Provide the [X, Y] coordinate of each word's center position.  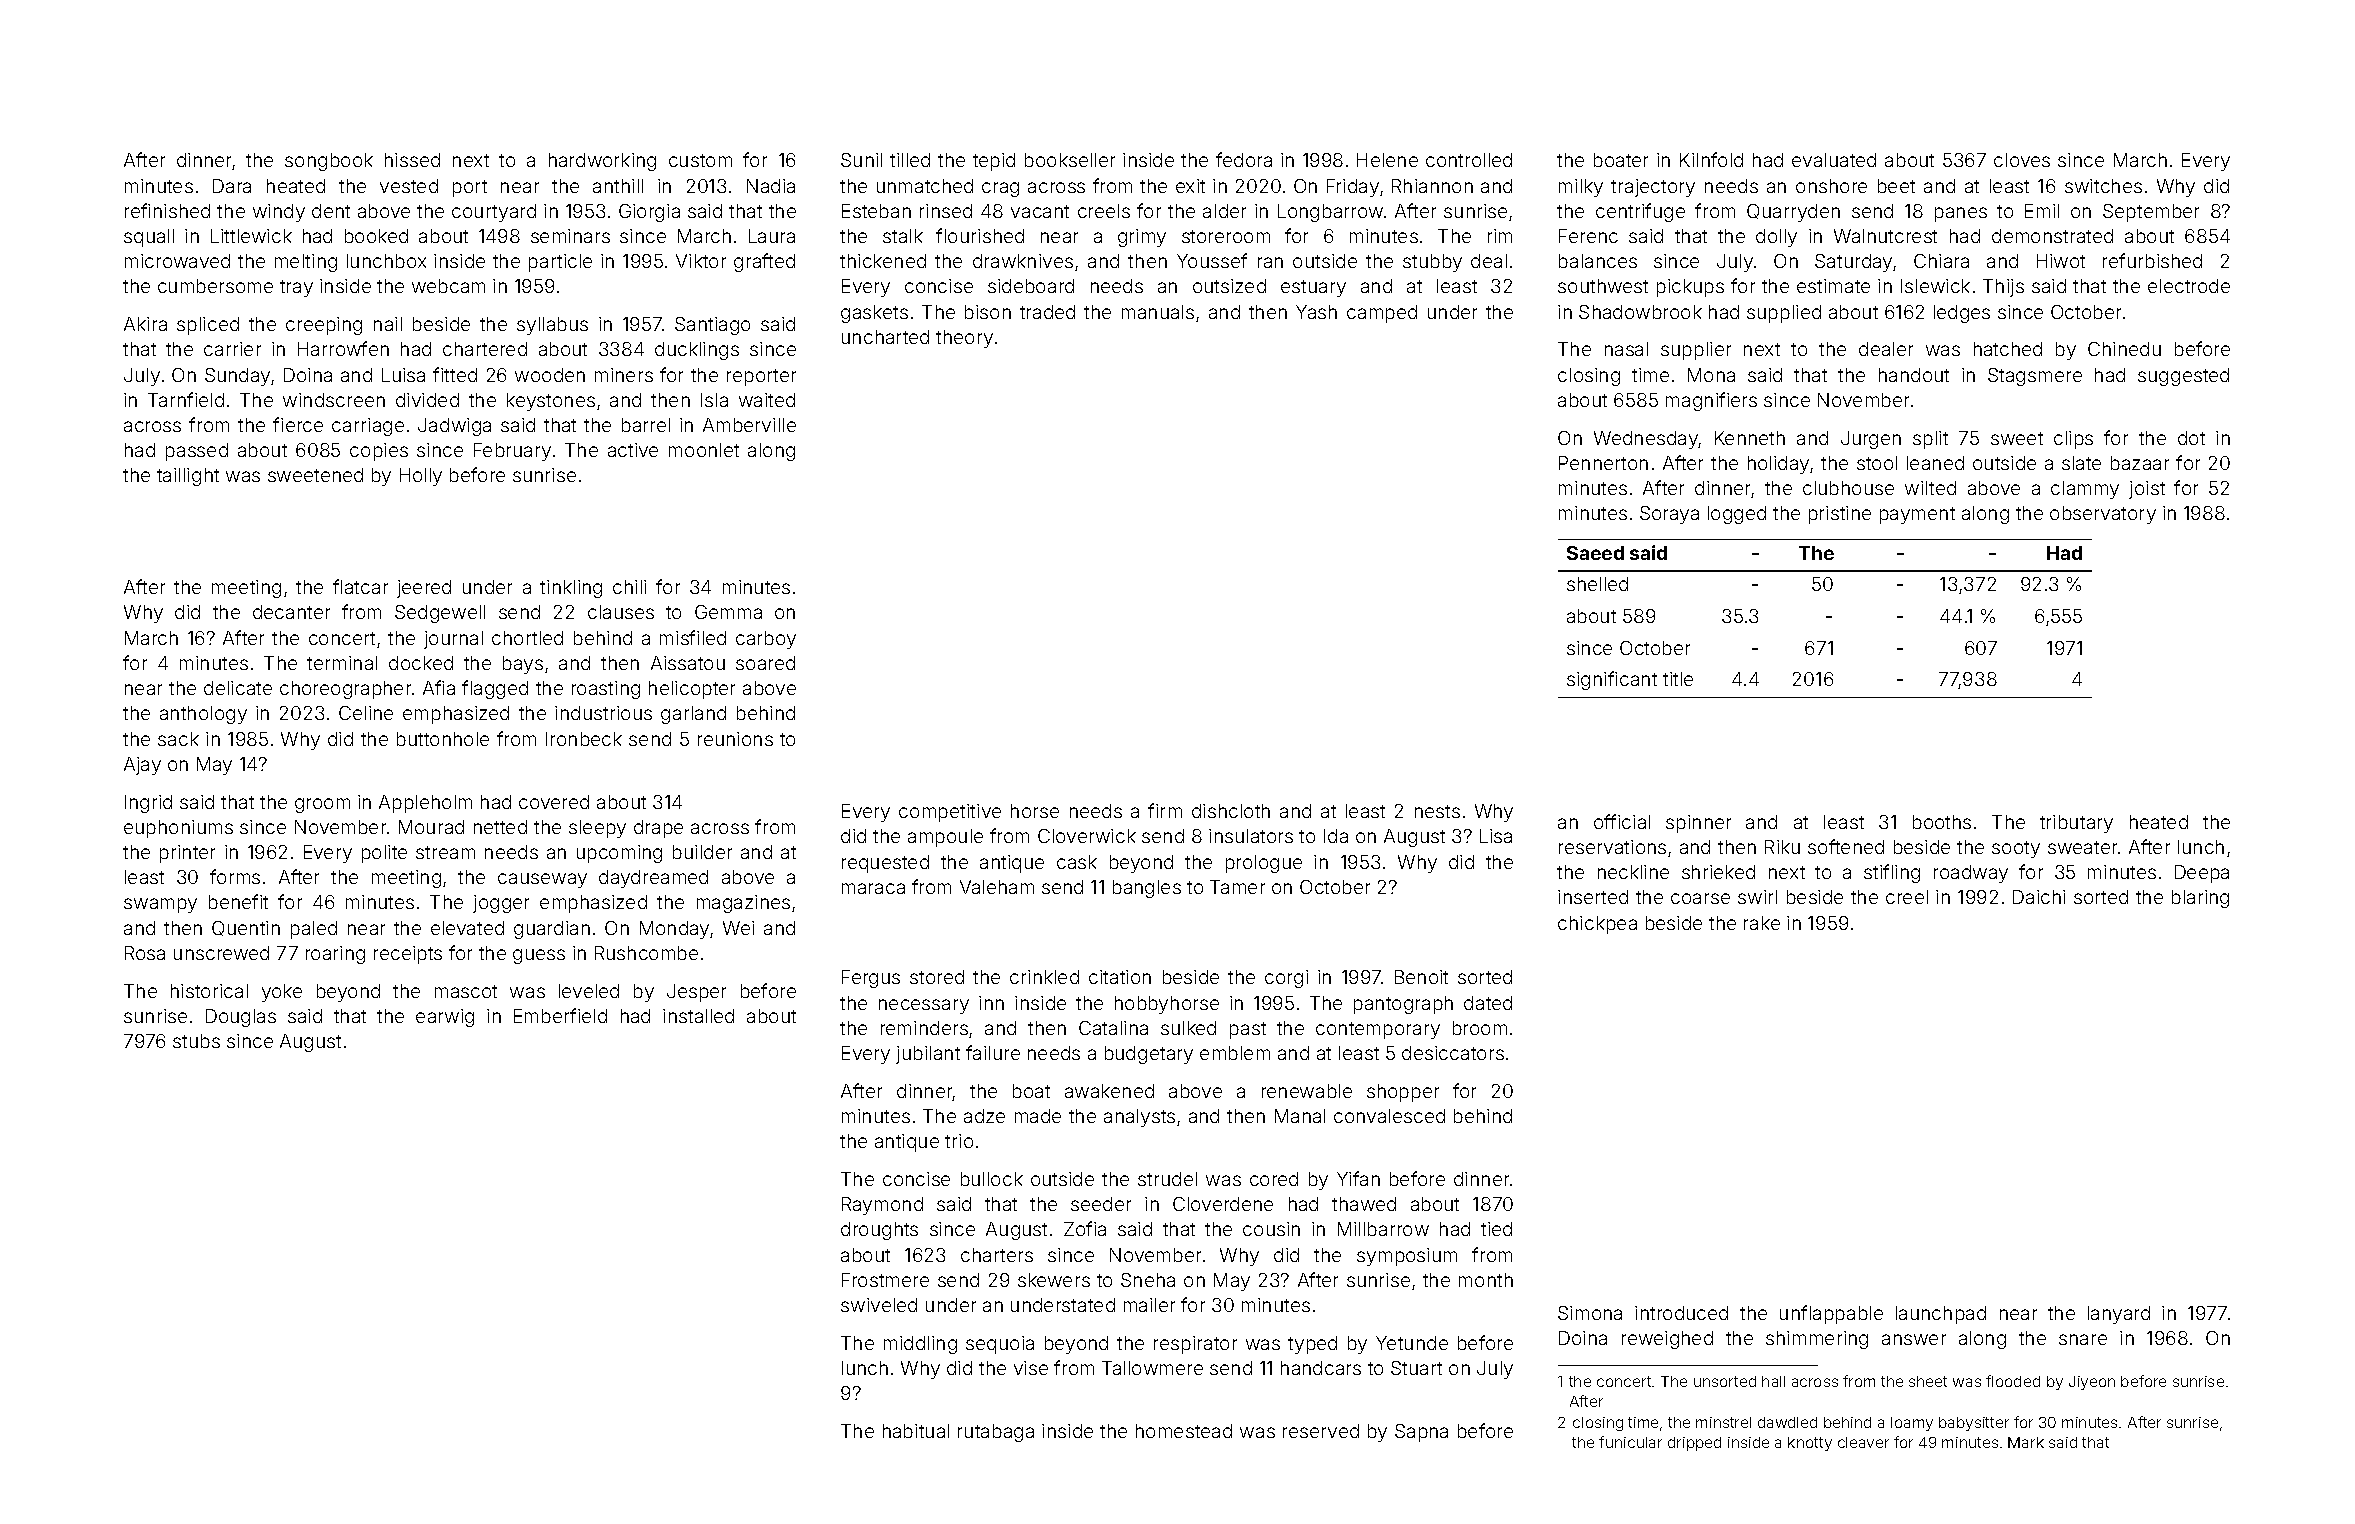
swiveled [879, 1305]
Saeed [1595, 553]
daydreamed [653, 879]
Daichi [2039, 897]
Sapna [1421, 1433]
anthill [618, 186]
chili [629, 587]
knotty [1810, 1444]
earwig [445, 1018]
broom [1480, 1028]
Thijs [2003, 288]
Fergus [871, 979]
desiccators [1453, 1053]
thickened [883, 261]
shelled [1597, 584]
